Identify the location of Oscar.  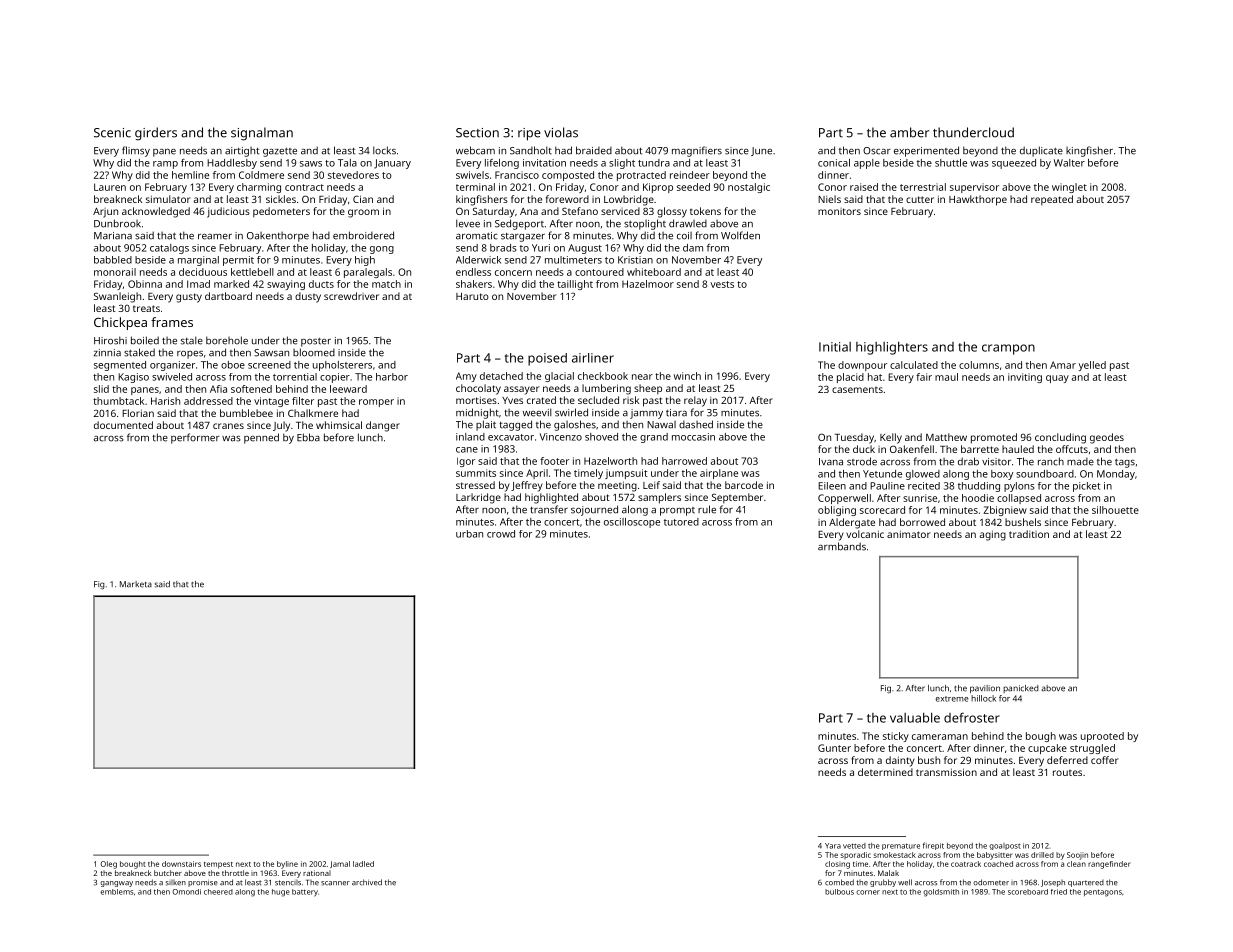
(877, 151).
